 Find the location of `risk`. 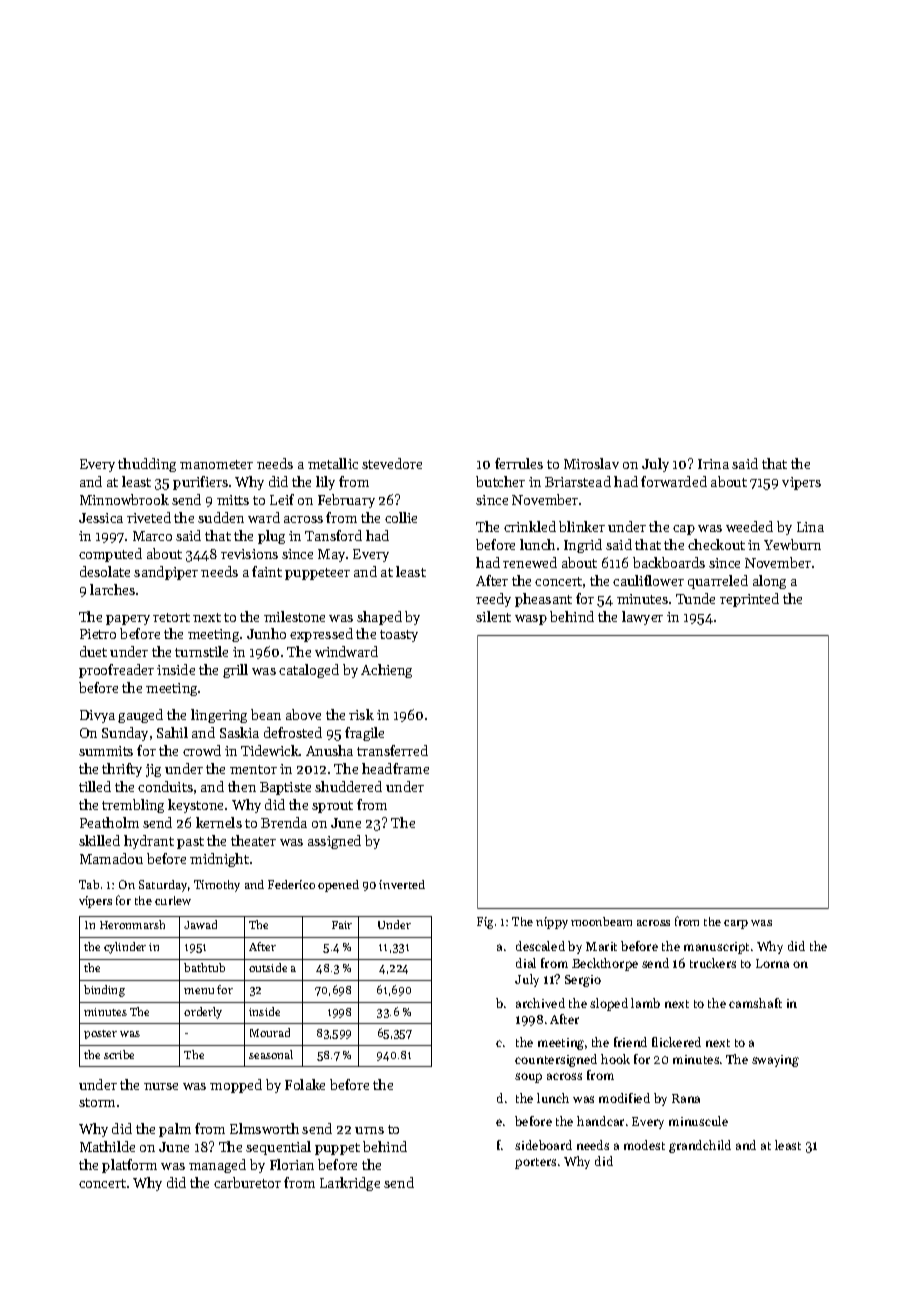

risk is located at coordinates (361, 714).
